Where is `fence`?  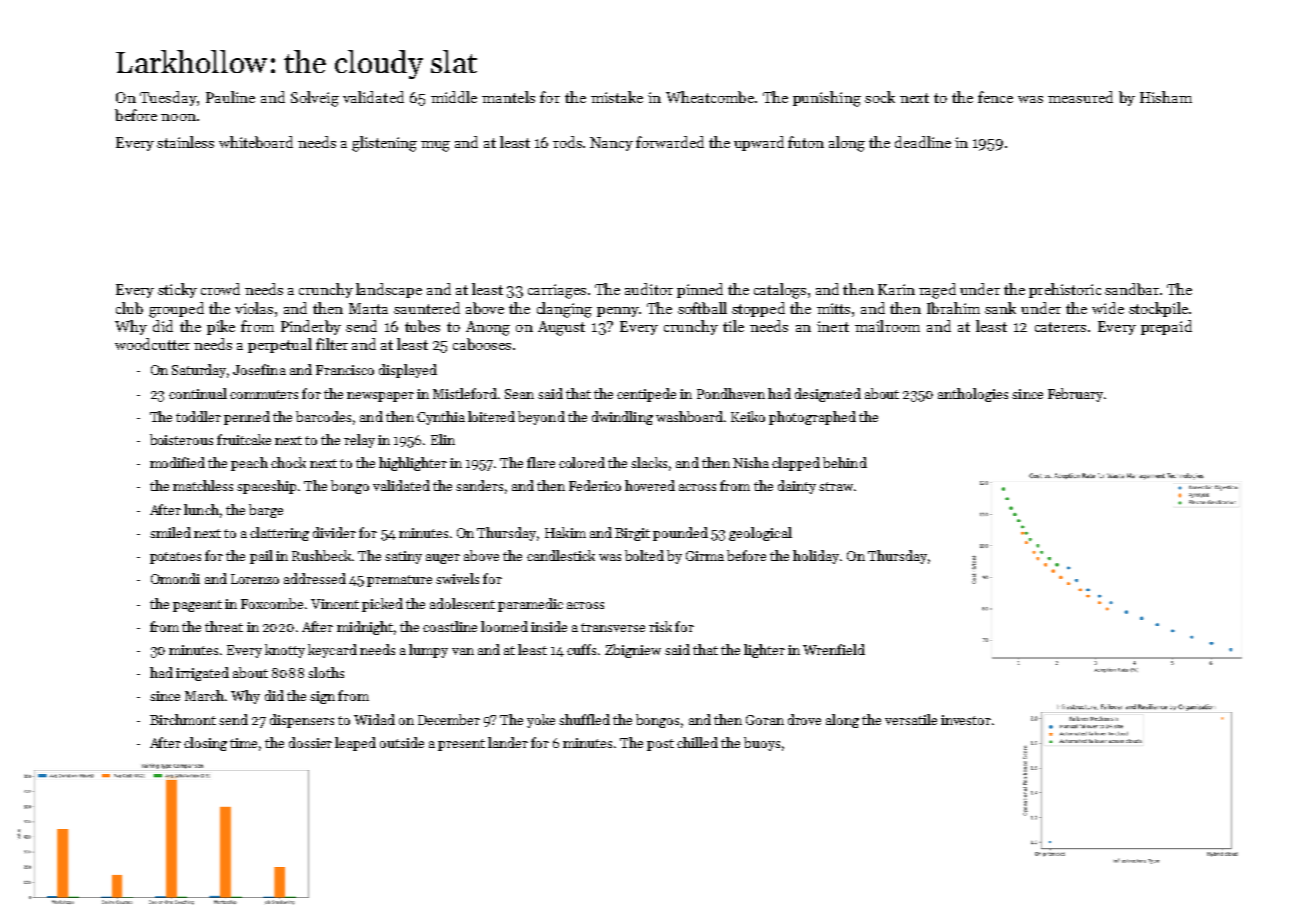 fence is located at coordinates (995, 97).
